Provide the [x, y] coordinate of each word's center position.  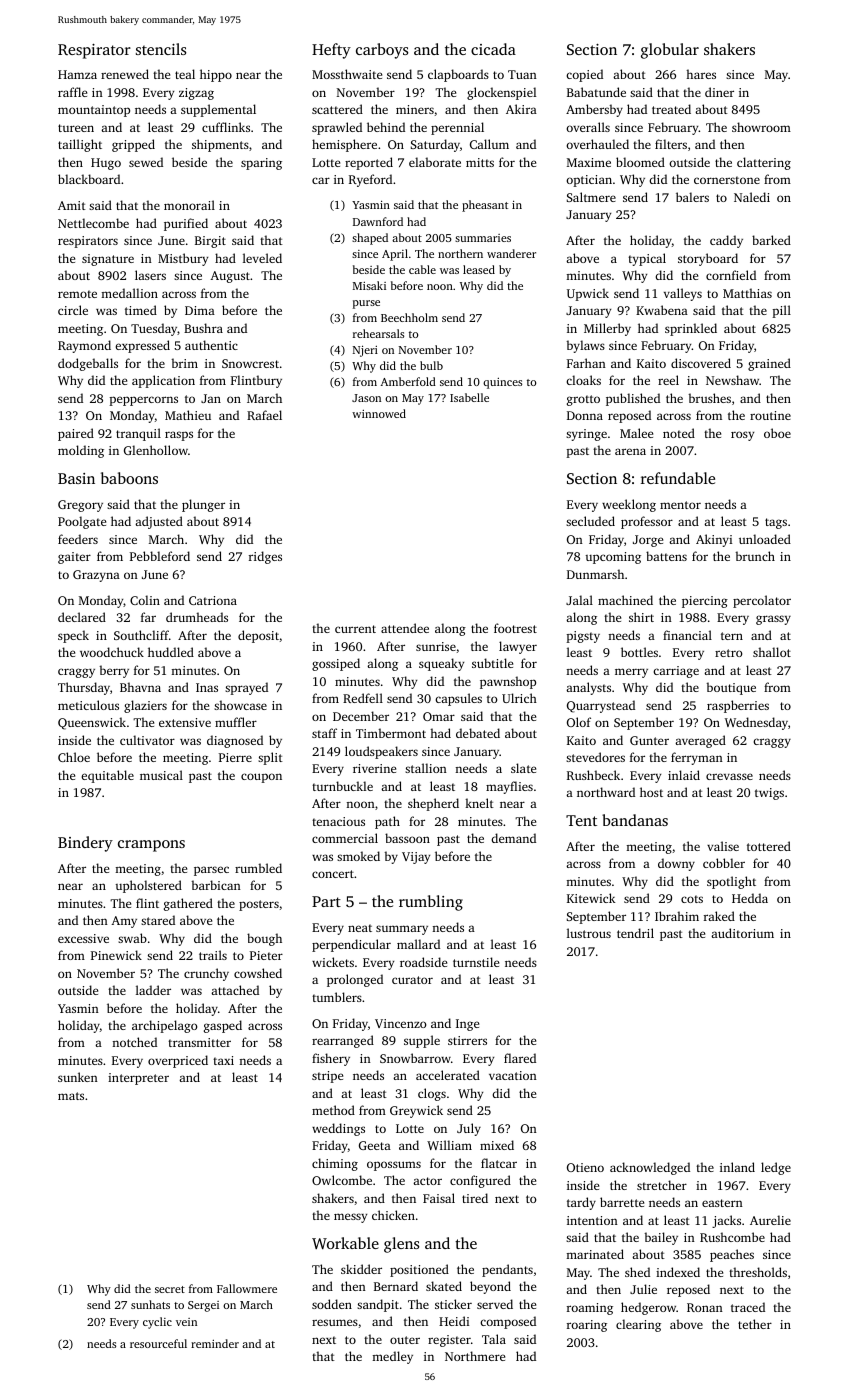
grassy [773, 620]
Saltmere [591, 197]
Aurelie [770, 1220]
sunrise [436, 646]
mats [71, 1096]
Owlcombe [342, 1180]
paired [76, 434]
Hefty [331, 51]
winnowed [379, 413]
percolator [762, 601]
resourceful [158, 1343]
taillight [80, 145]
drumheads [197, 617]
